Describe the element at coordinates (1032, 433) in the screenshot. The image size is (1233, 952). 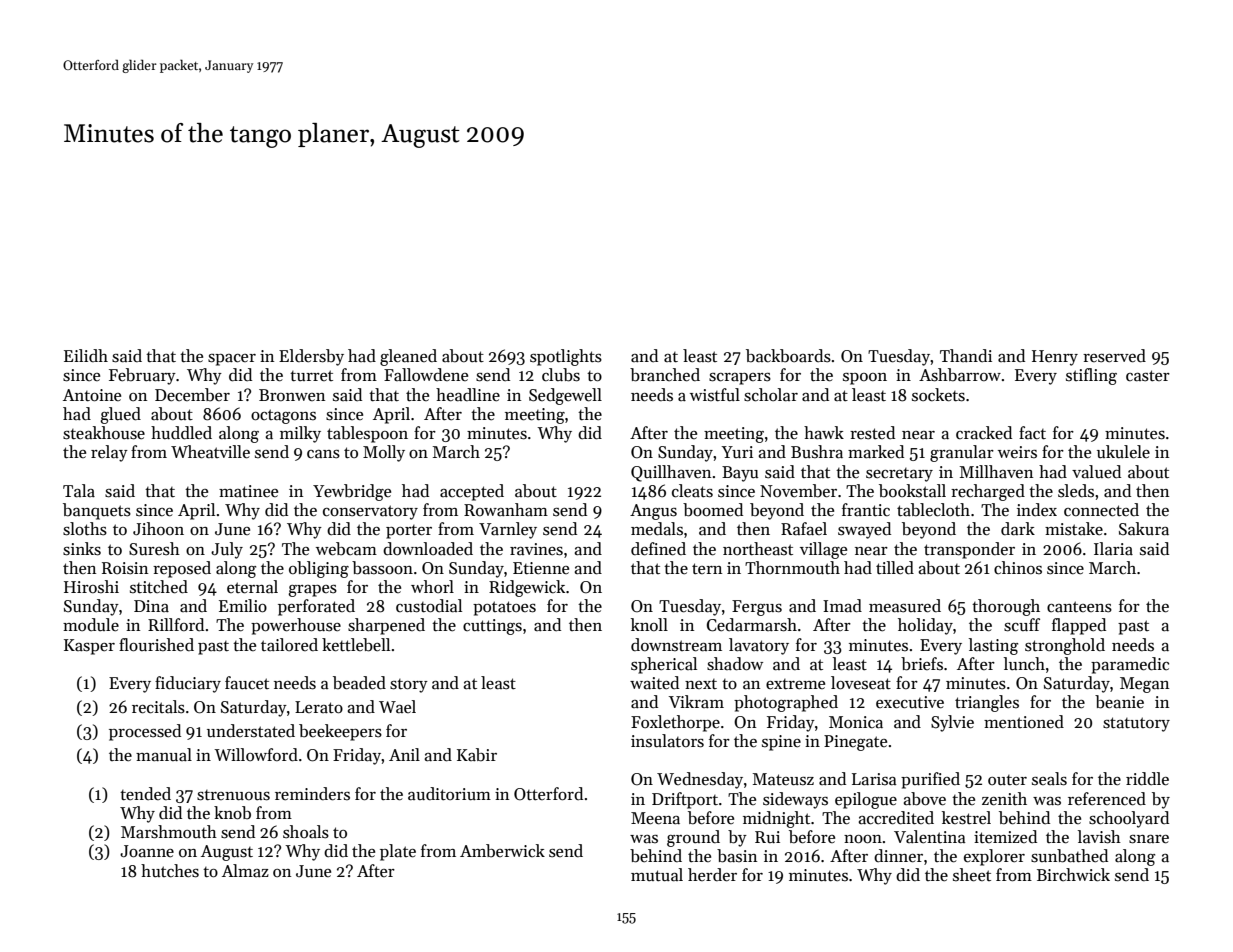
I see `fact` at that location.
